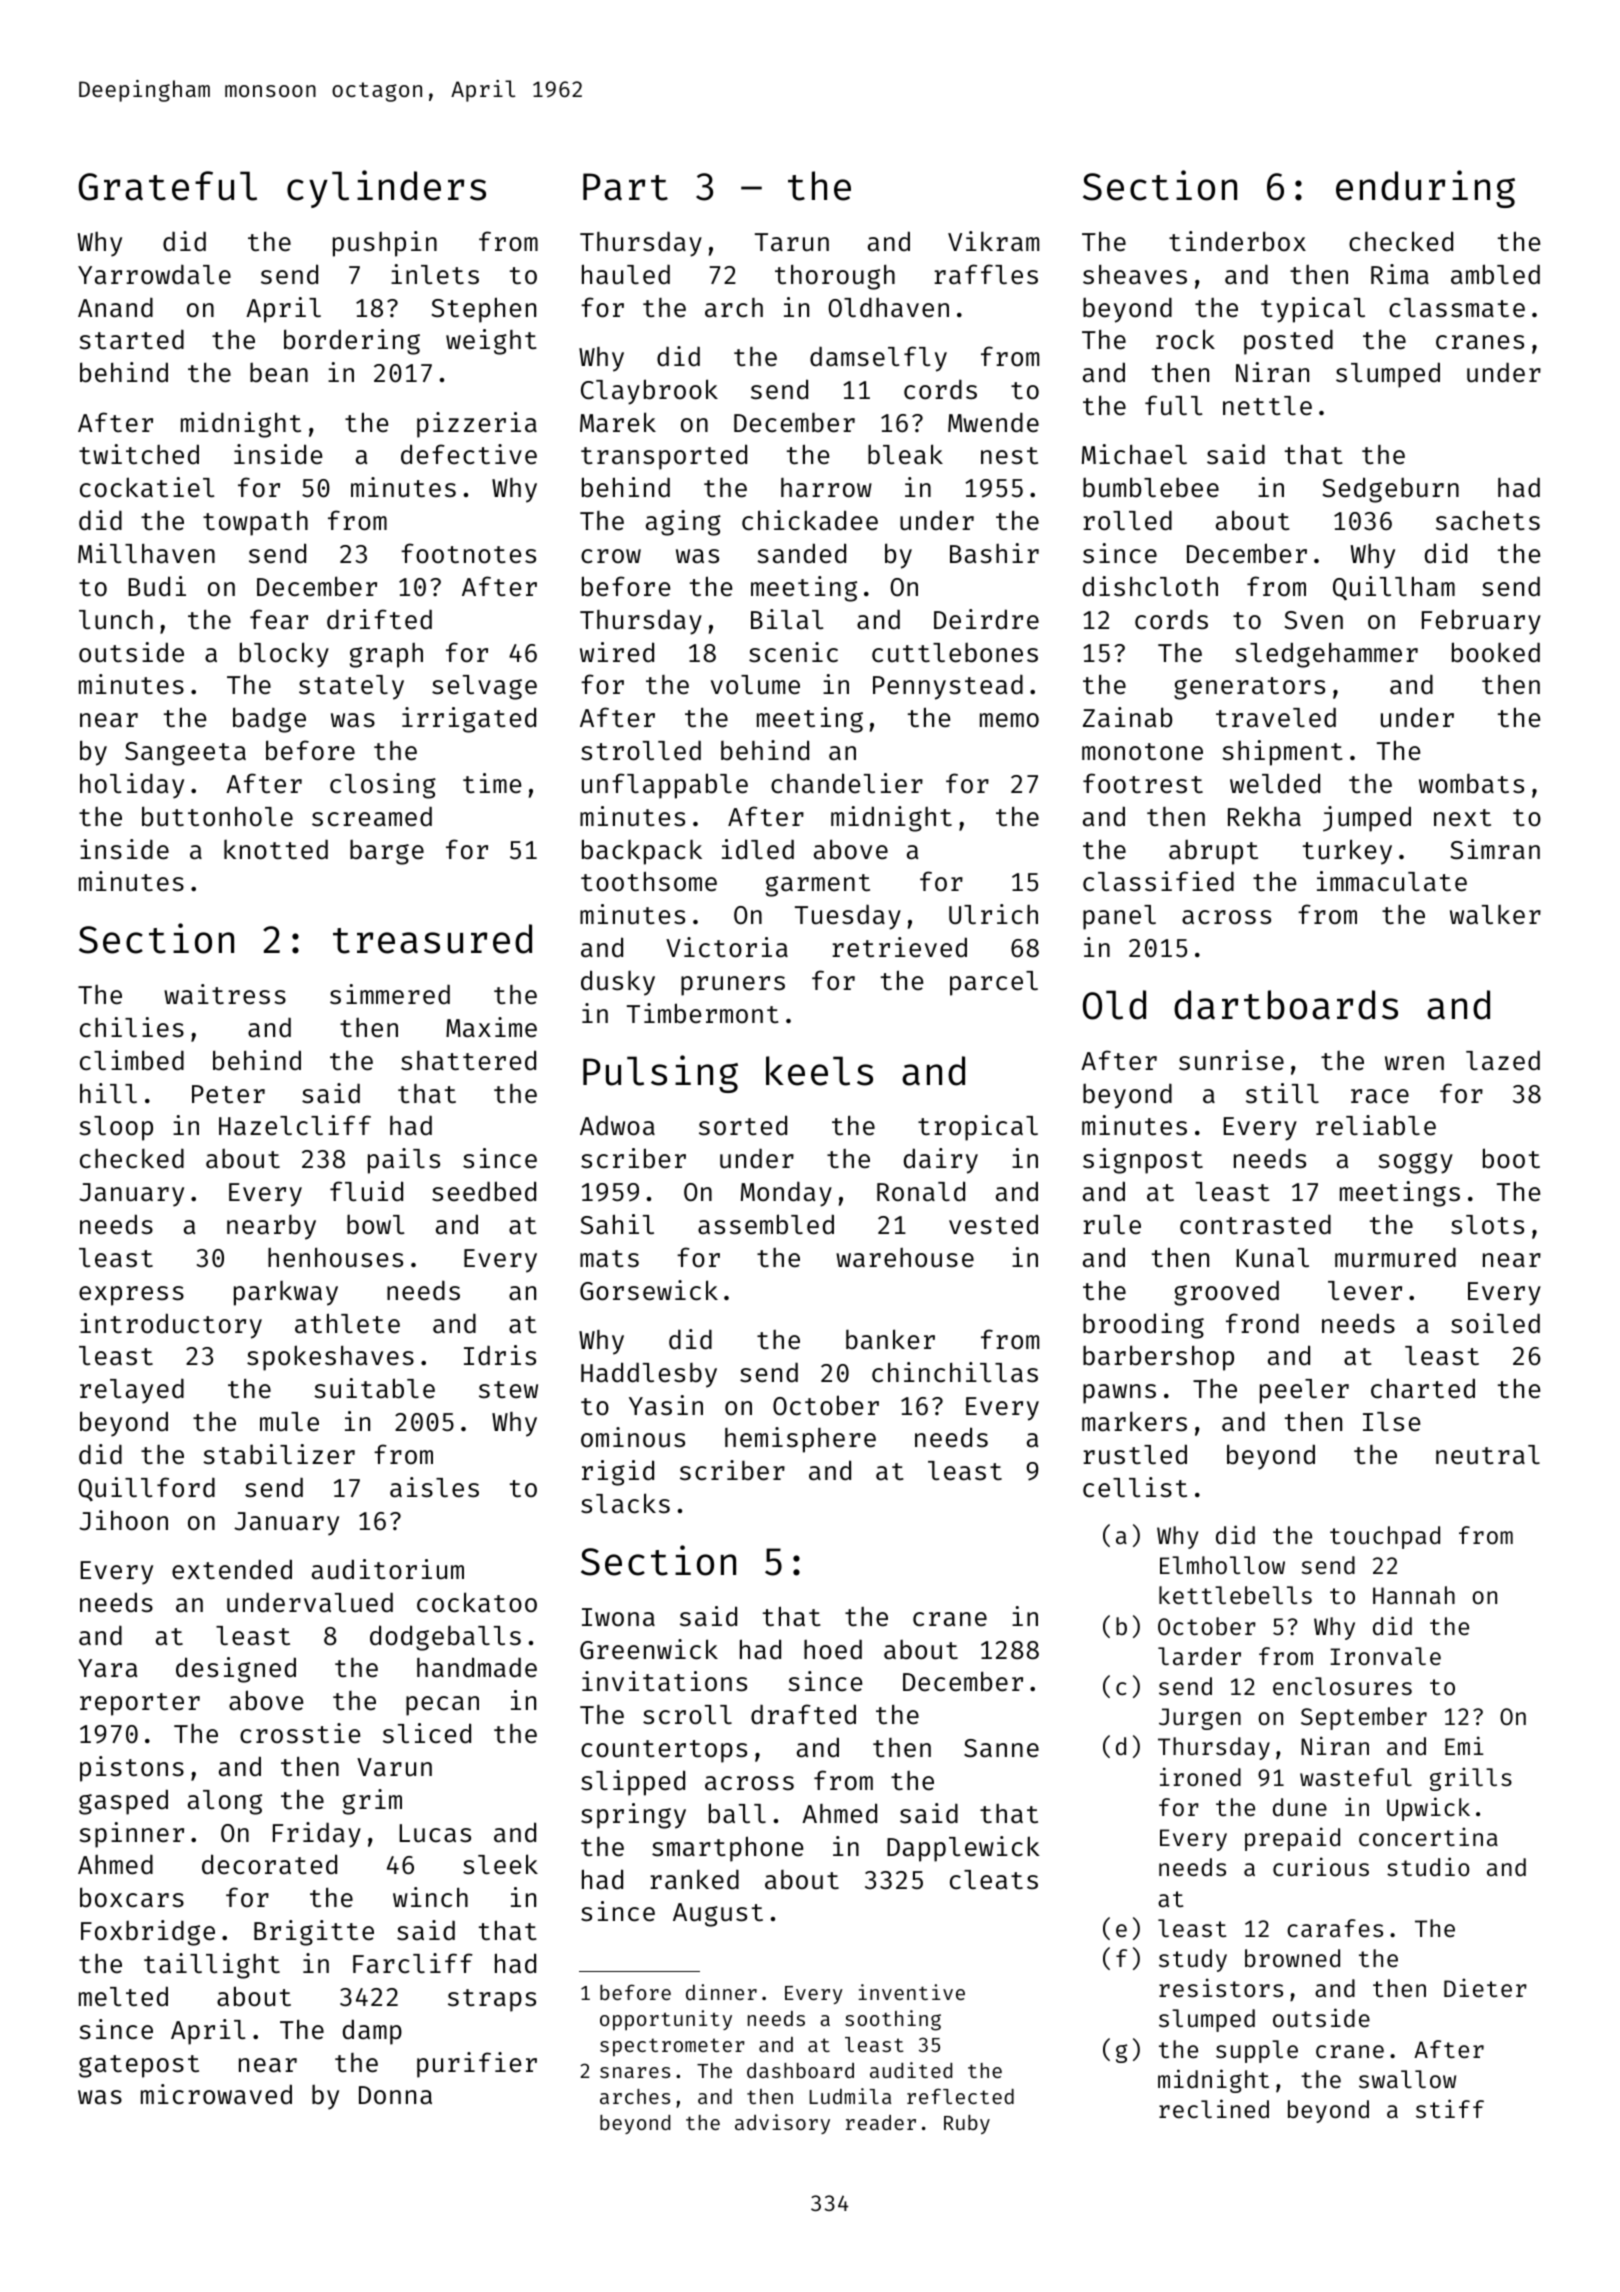 The image size is (1620, 2292). Describe the element at coordinates (782, 2124) in the screenshot. I see `advisory` at that location.
